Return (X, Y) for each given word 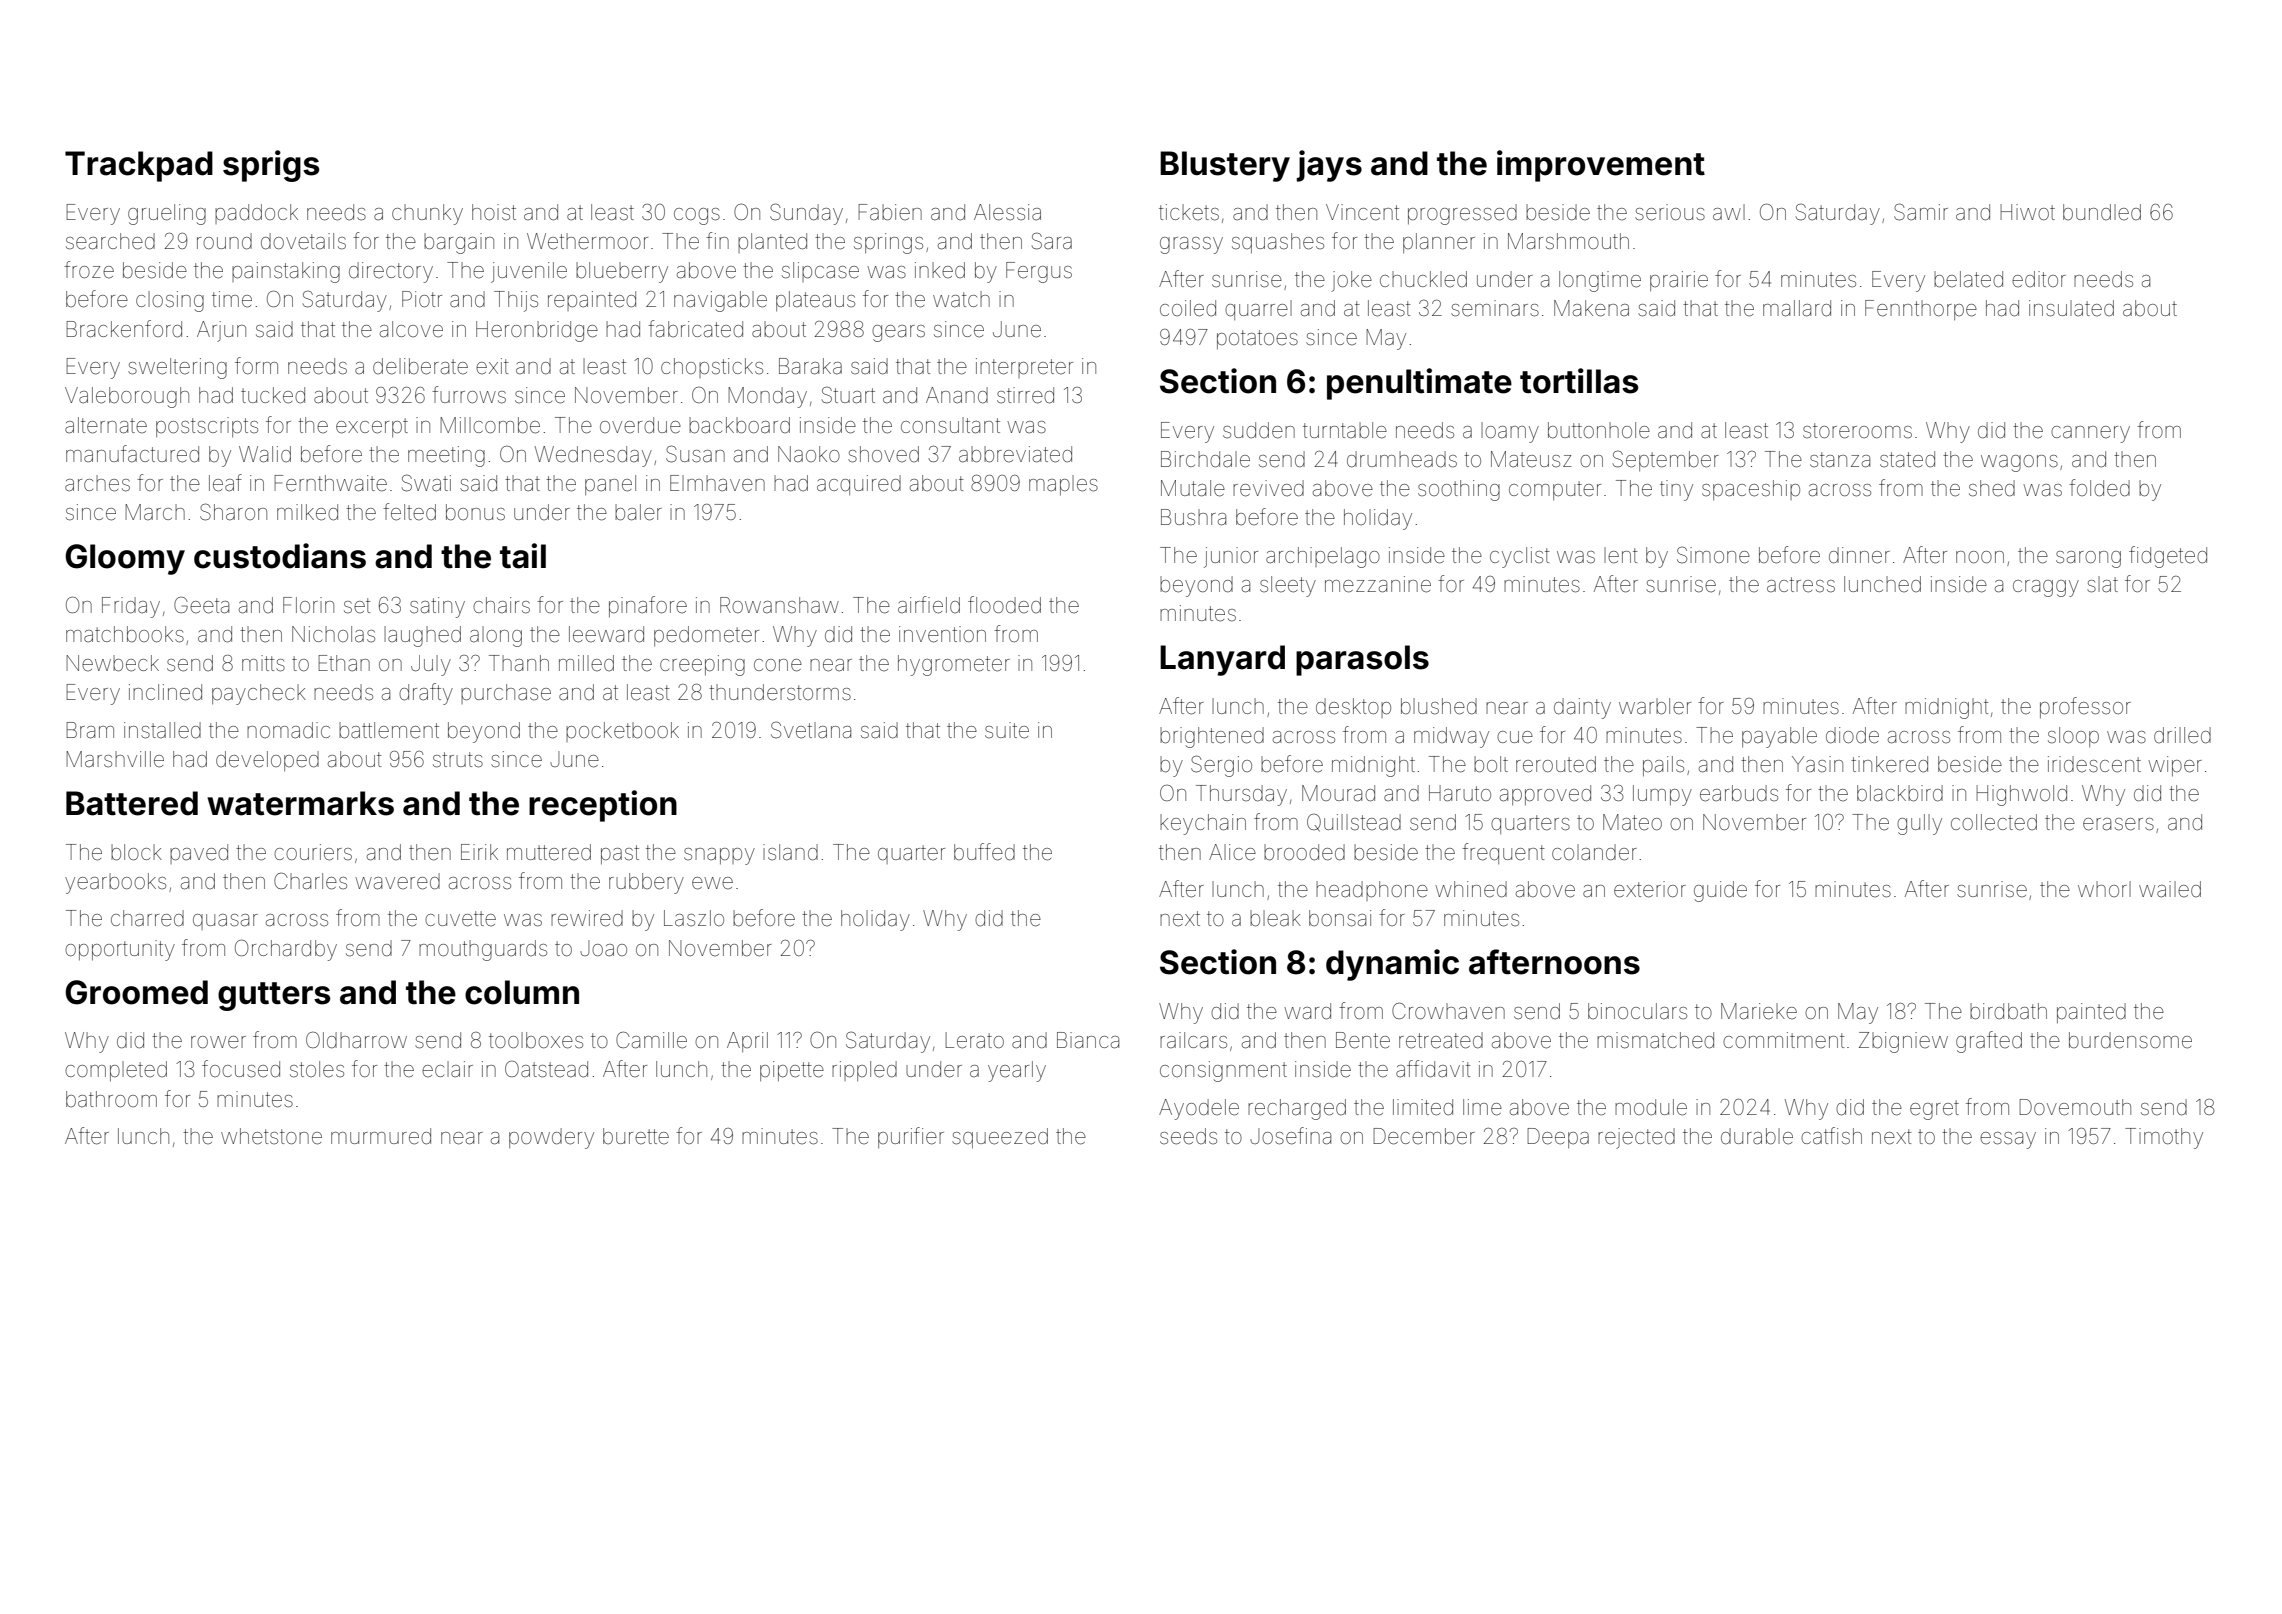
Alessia (1007, 212)
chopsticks (712, 368)
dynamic (1392, 965)
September (1666, 460)
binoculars (1637, 1011)
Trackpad (139, 166)
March (155, 512)
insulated (2071, 308)
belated (1968, 279)
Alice (1232, 852)
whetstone (271, 1136)
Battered (132, 803)
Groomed (136, 992)
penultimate (1419, 384)
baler (638, 512)
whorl (2104, 889)
